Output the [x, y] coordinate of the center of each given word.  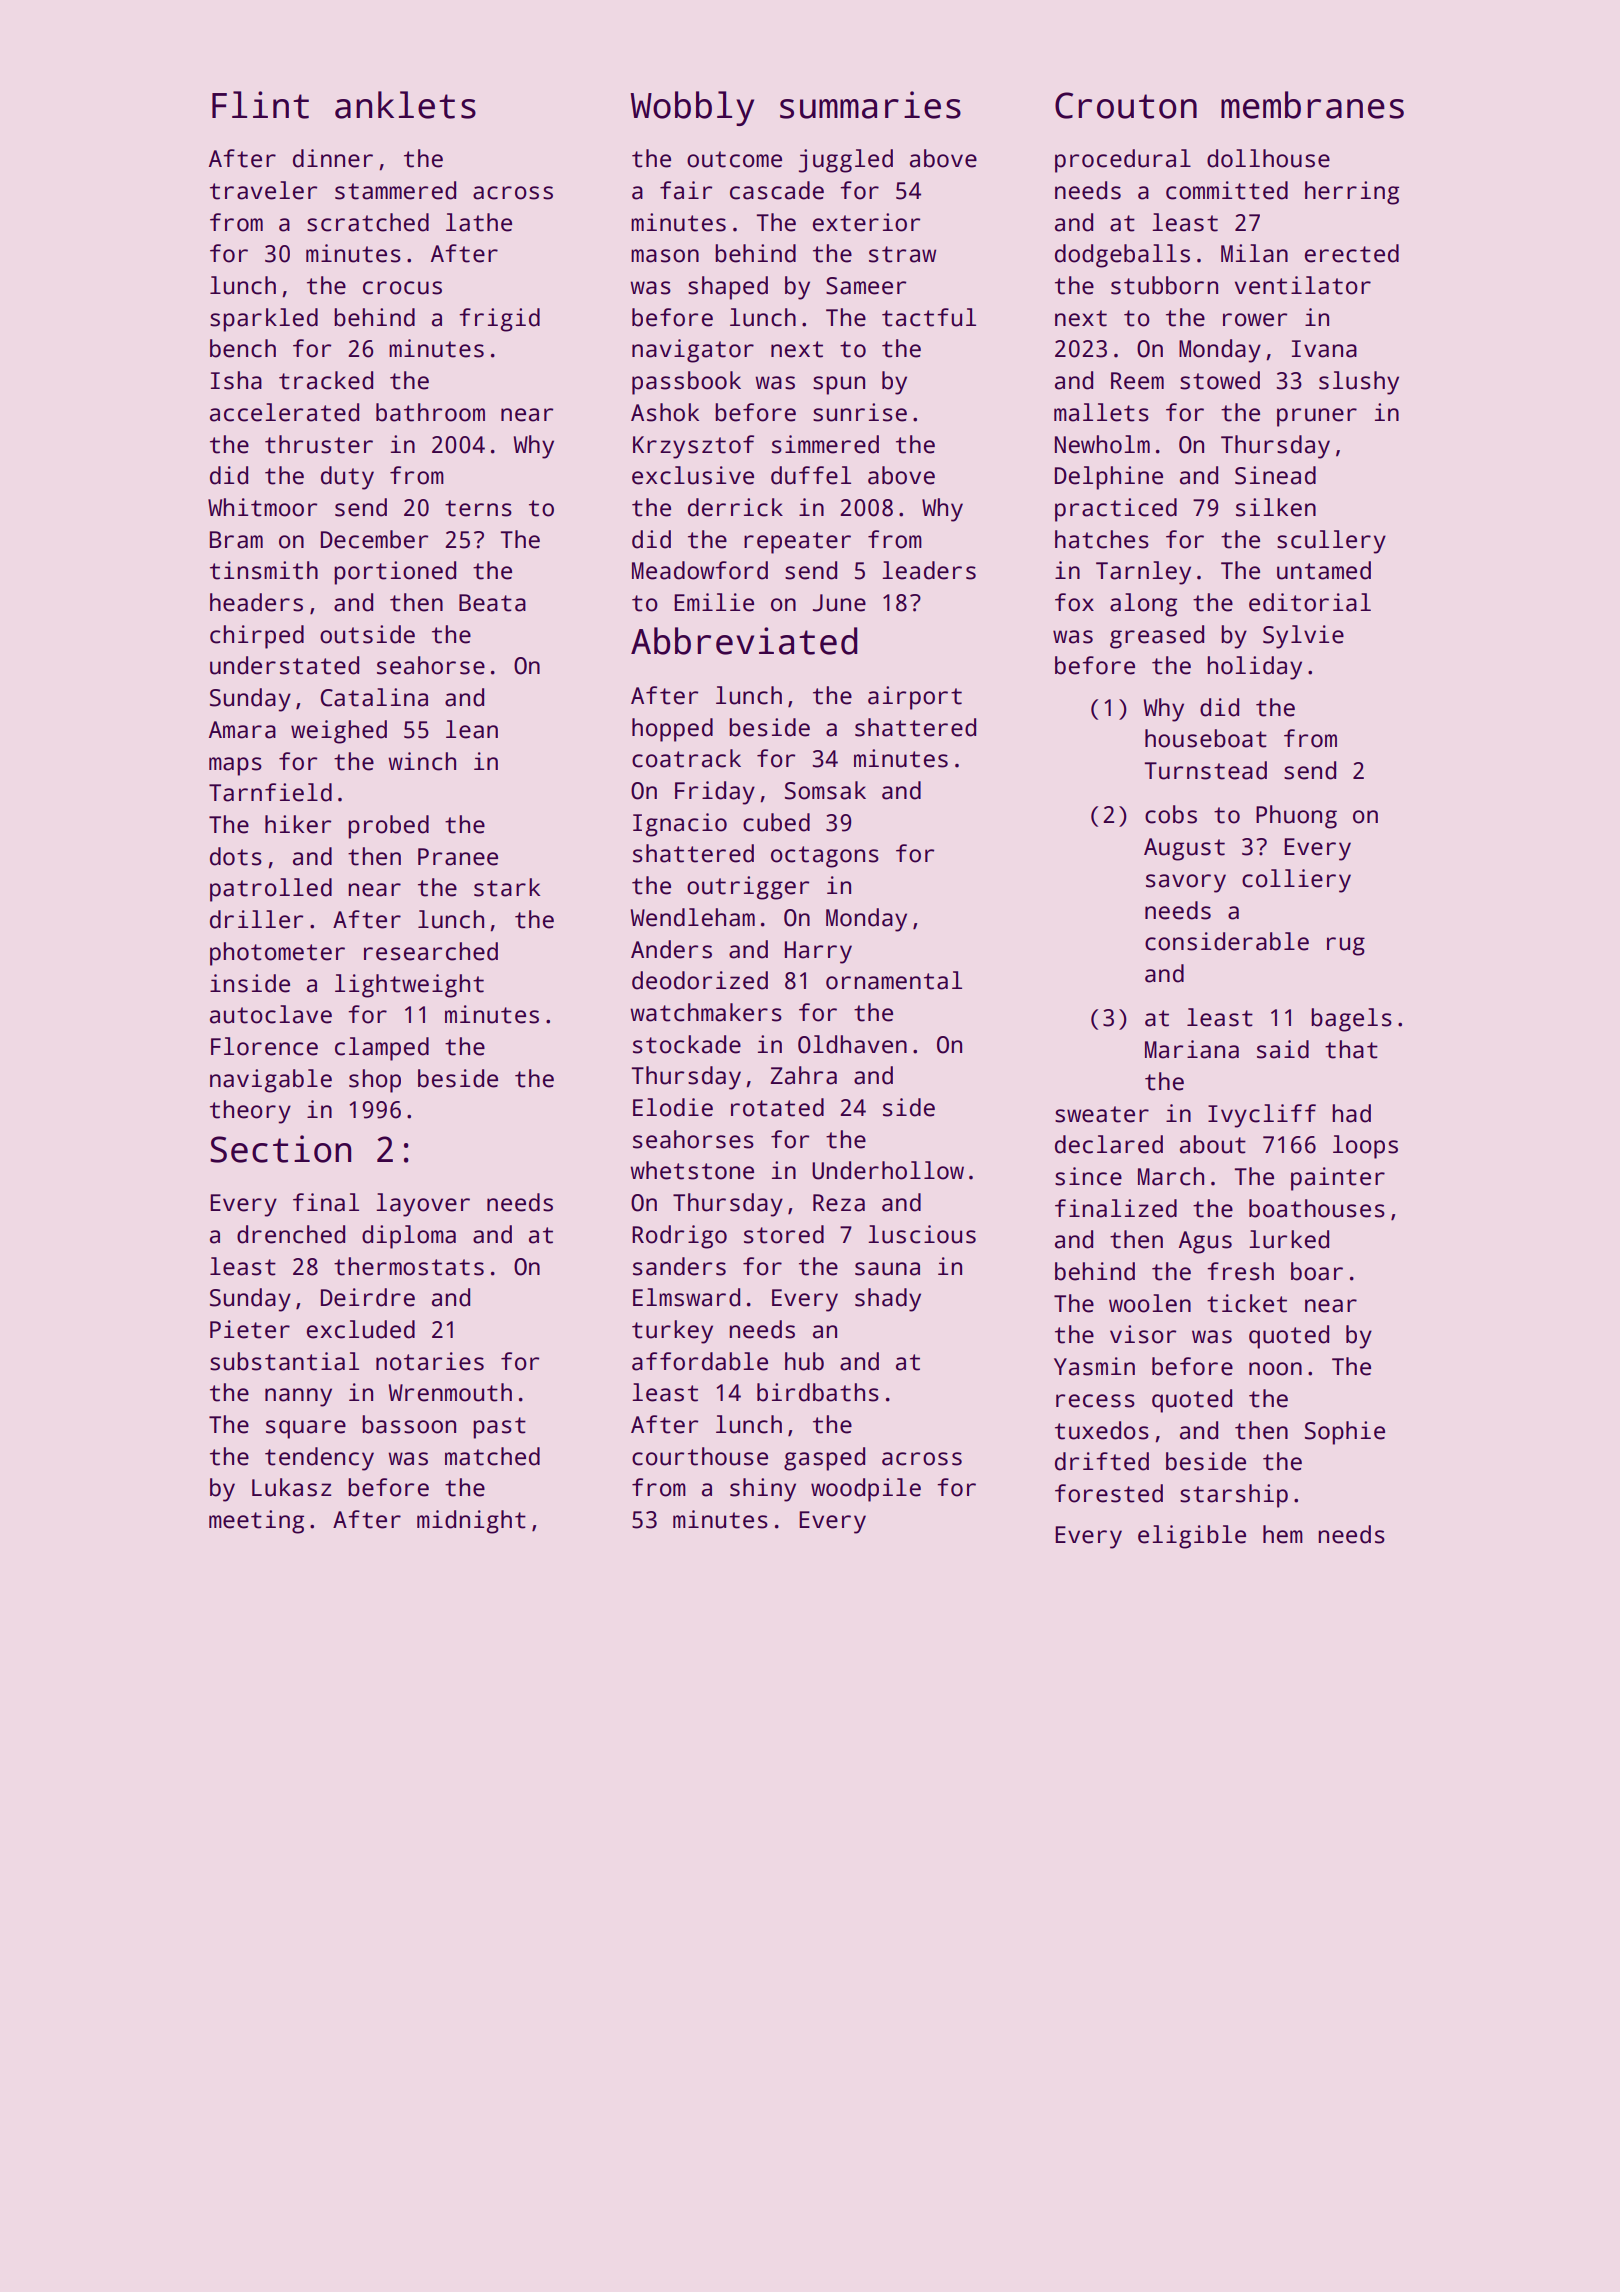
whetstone [692, 1170]
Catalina [374, 697]
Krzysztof [693, 447]
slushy [1359, 383]
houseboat [1206, 738]
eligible [1192, 1537]
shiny [763, 1490]
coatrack [686, 758]
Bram [236, 540]
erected [1352, 253]
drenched [291, 1234]
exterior [866, 222]
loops [1365, 1147]
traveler [263, 190]
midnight [471, 1522]
